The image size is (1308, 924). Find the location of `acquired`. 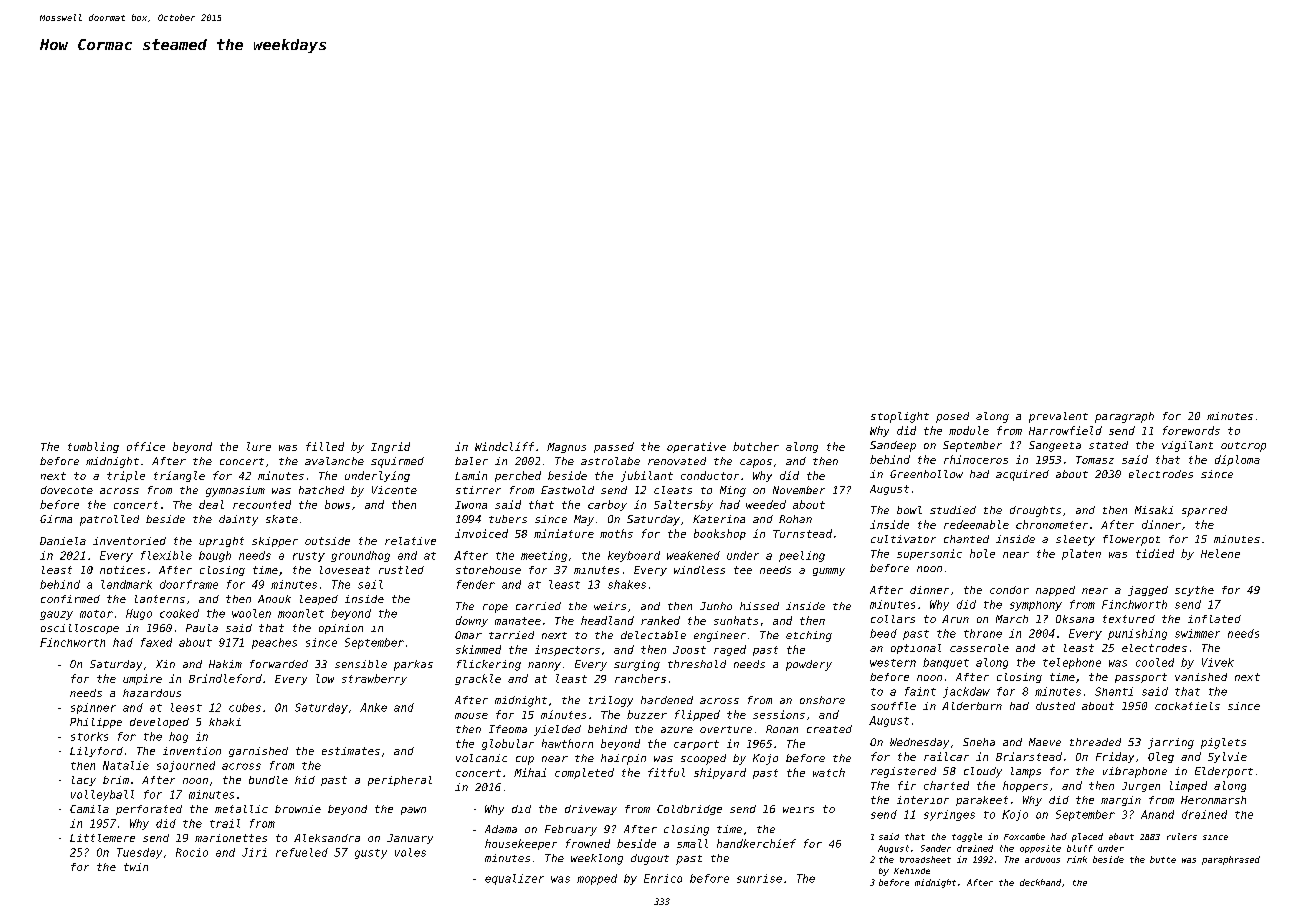

acquired is located at coordinates (1022, 475).
